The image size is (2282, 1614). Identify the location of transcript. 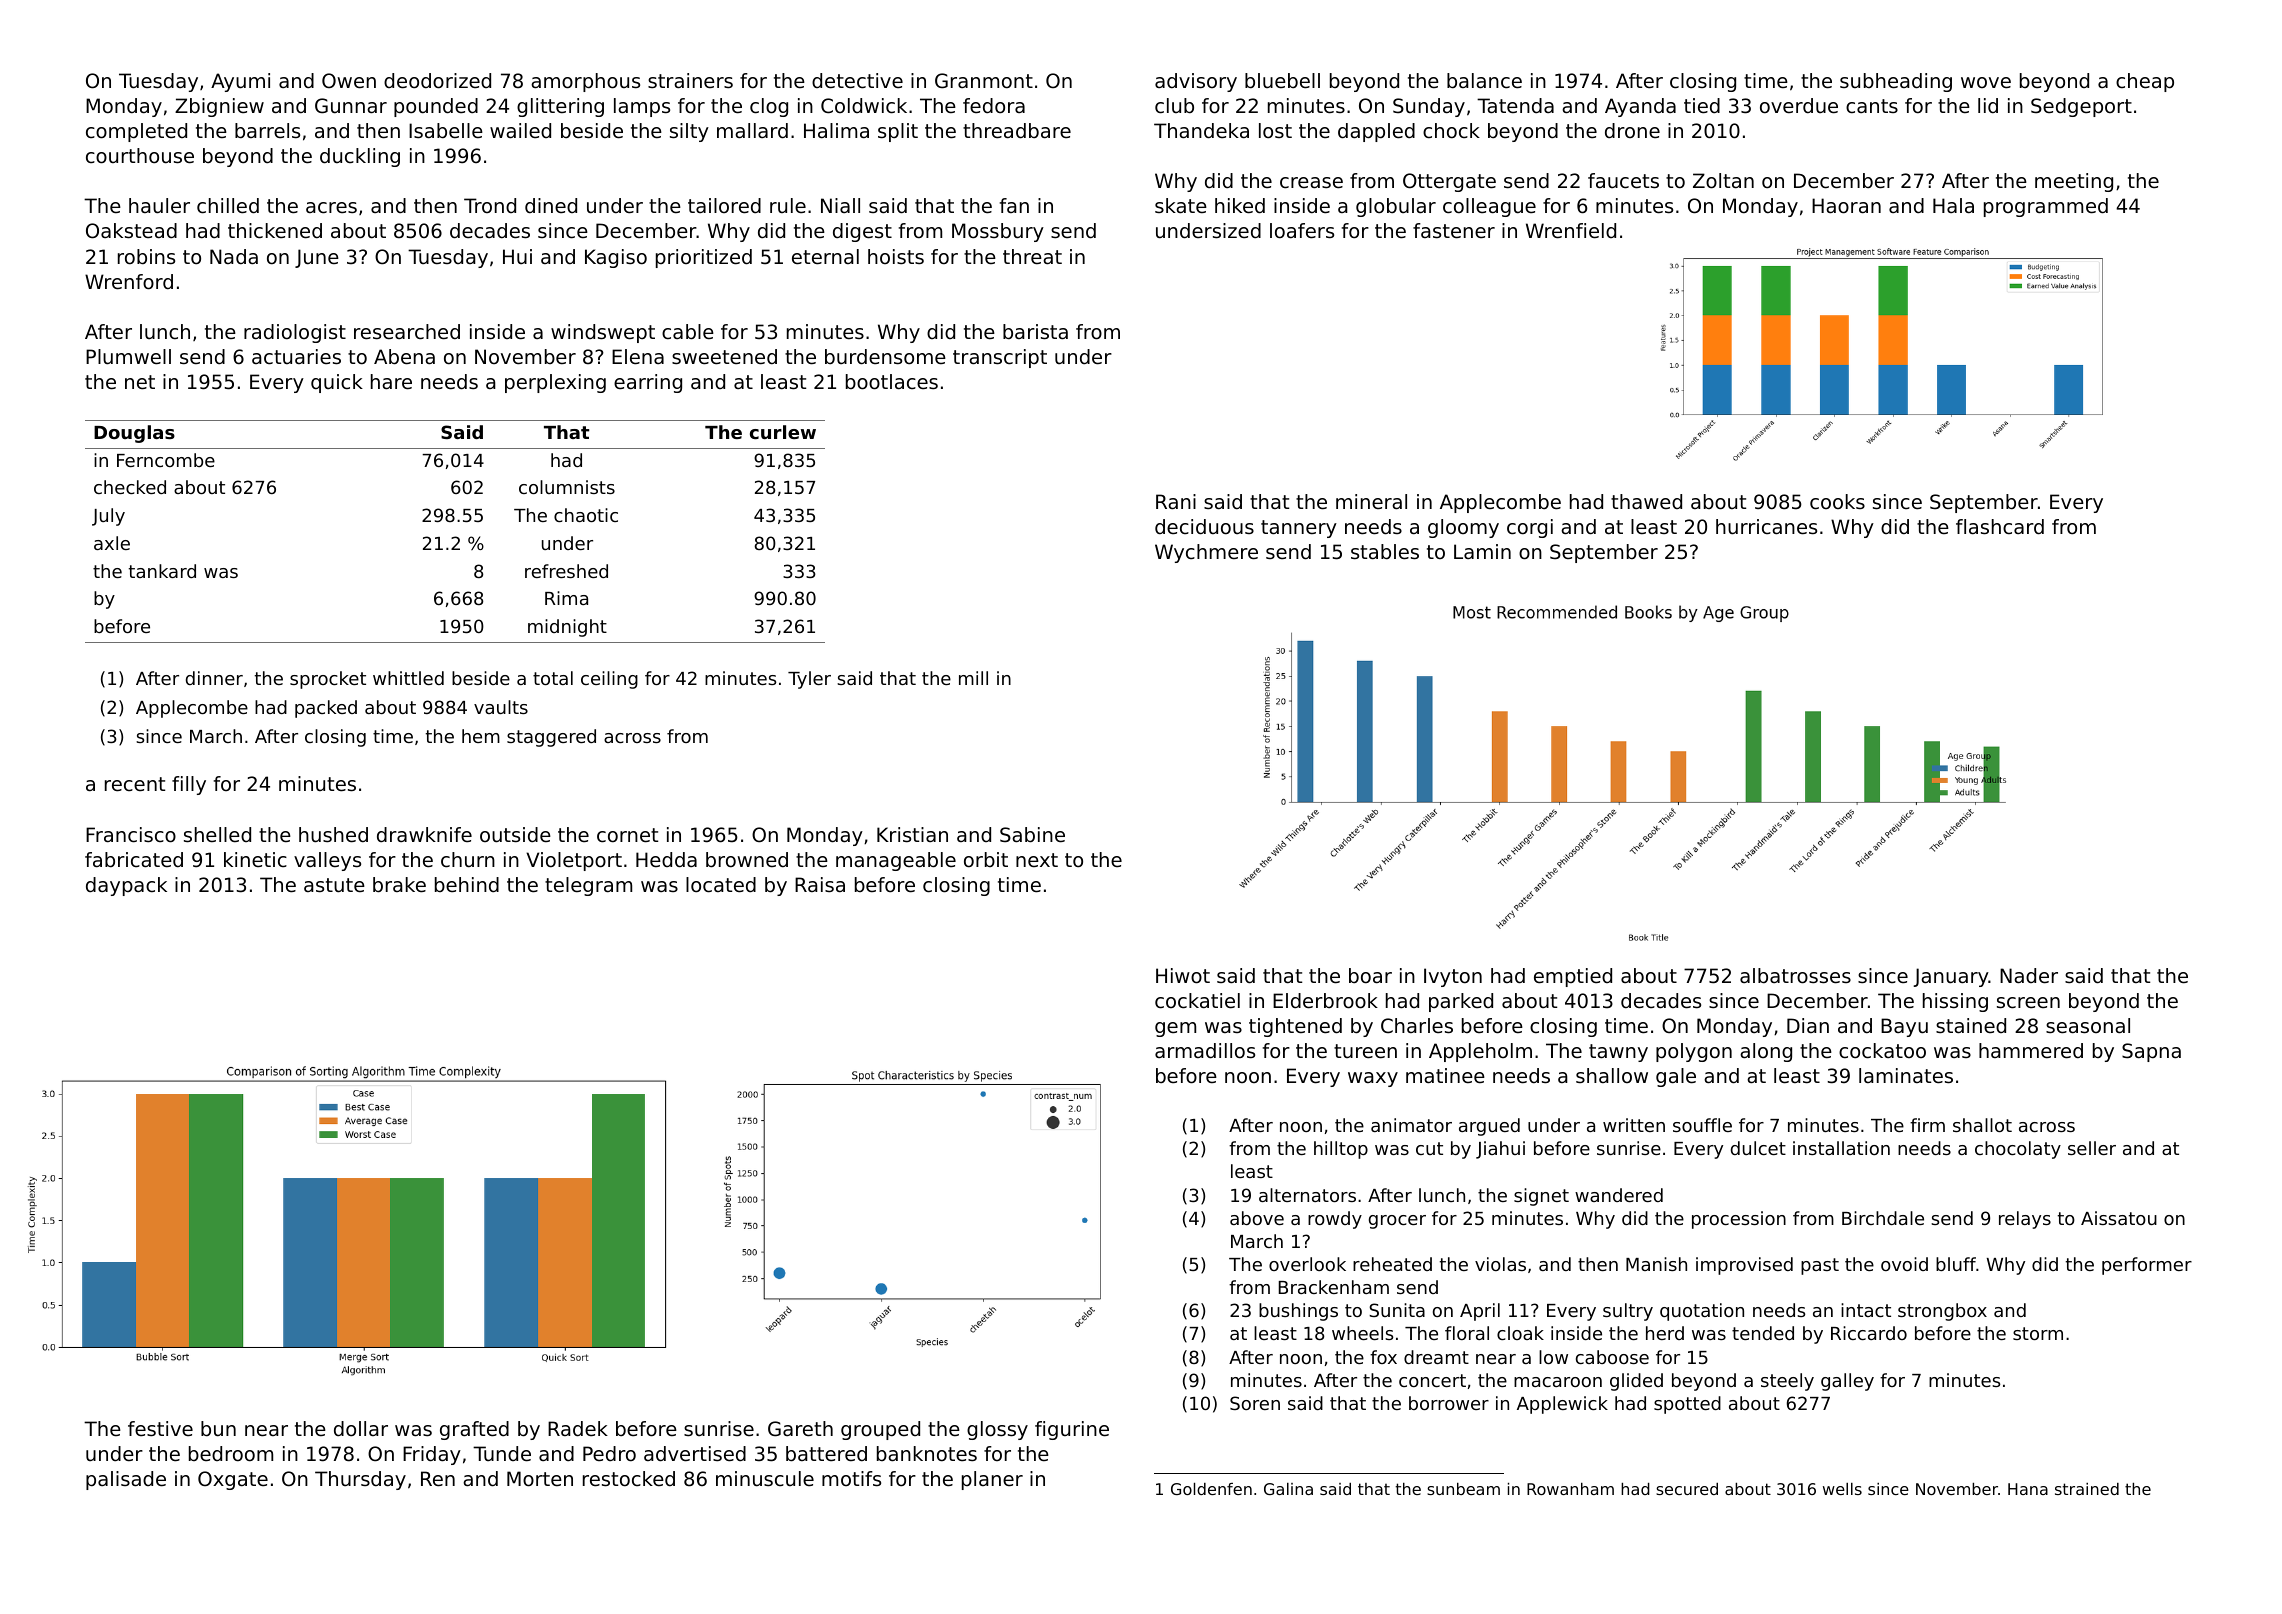
(1000, 358).
